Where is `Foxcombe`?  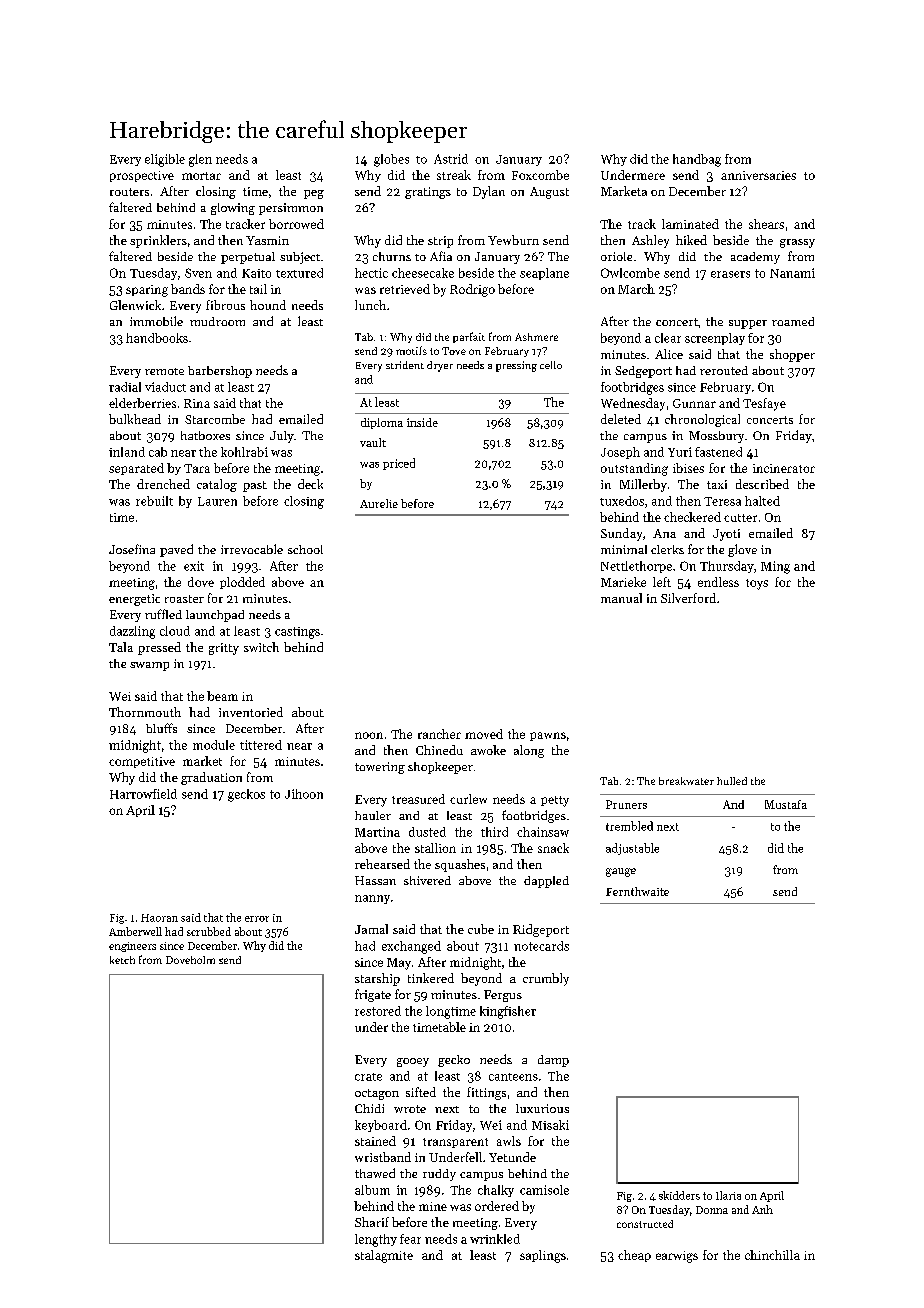 Foxcombe is located at coordinates (540, 175).
